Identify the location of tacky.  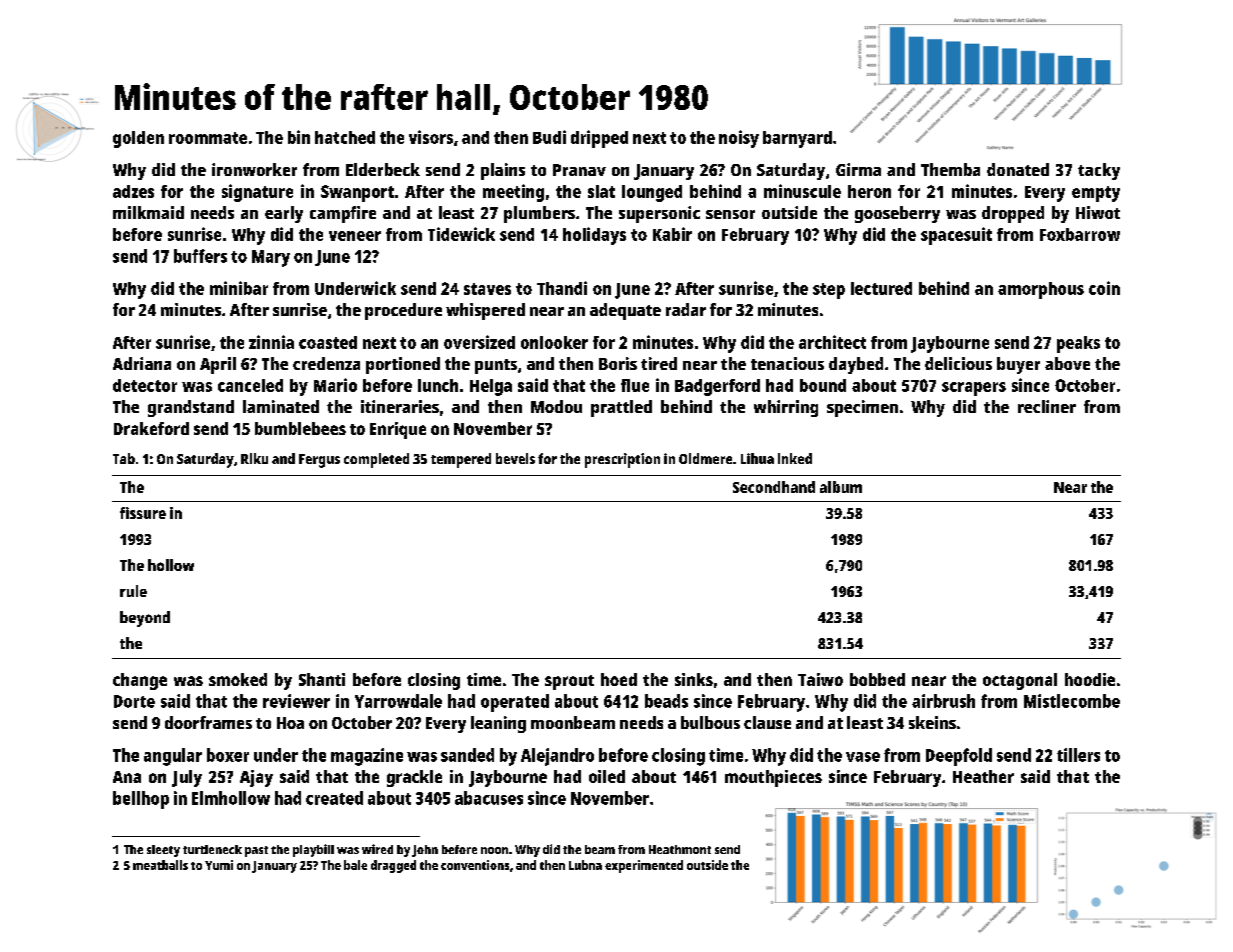
(1099, 171).
